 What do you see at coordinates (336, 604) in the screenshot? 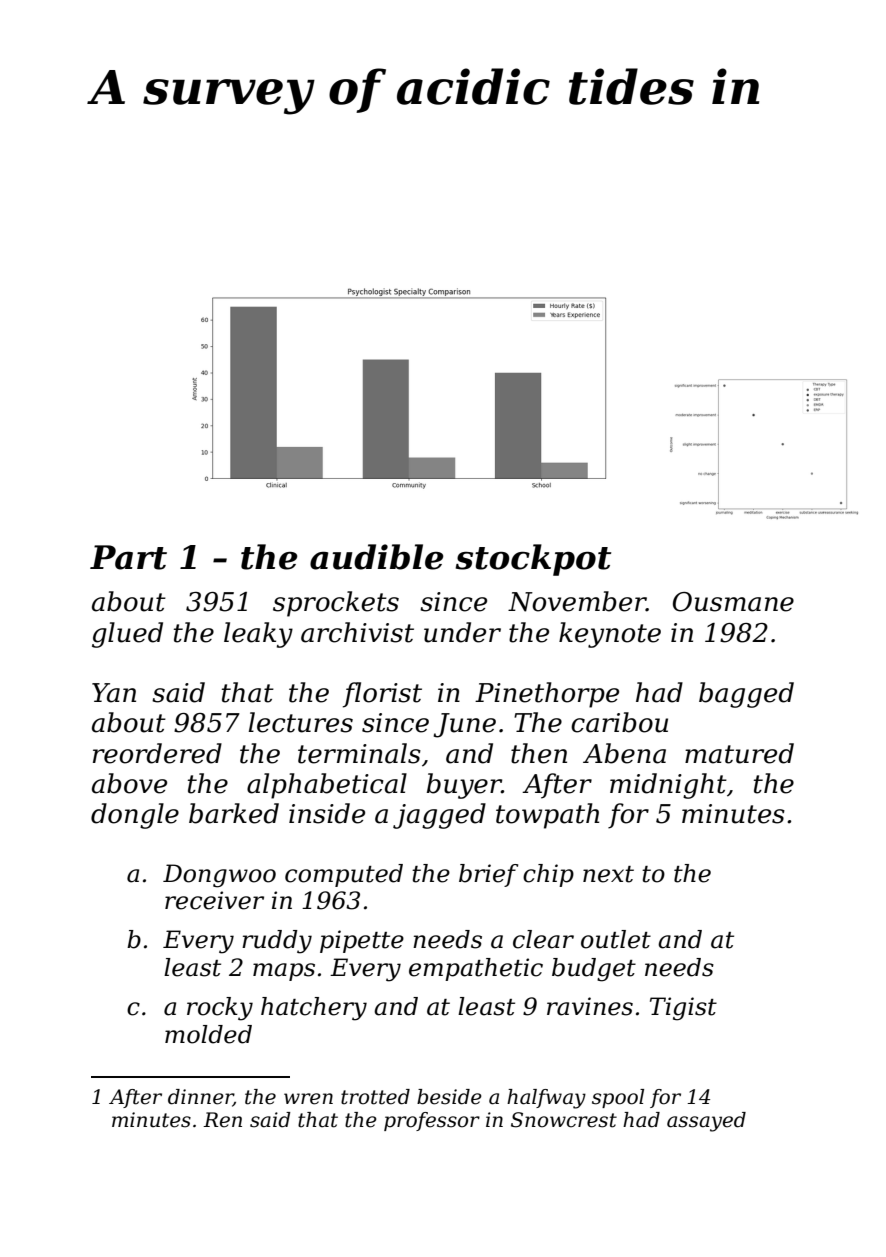
I see `sprockets` at bounding box center [336, 604].
